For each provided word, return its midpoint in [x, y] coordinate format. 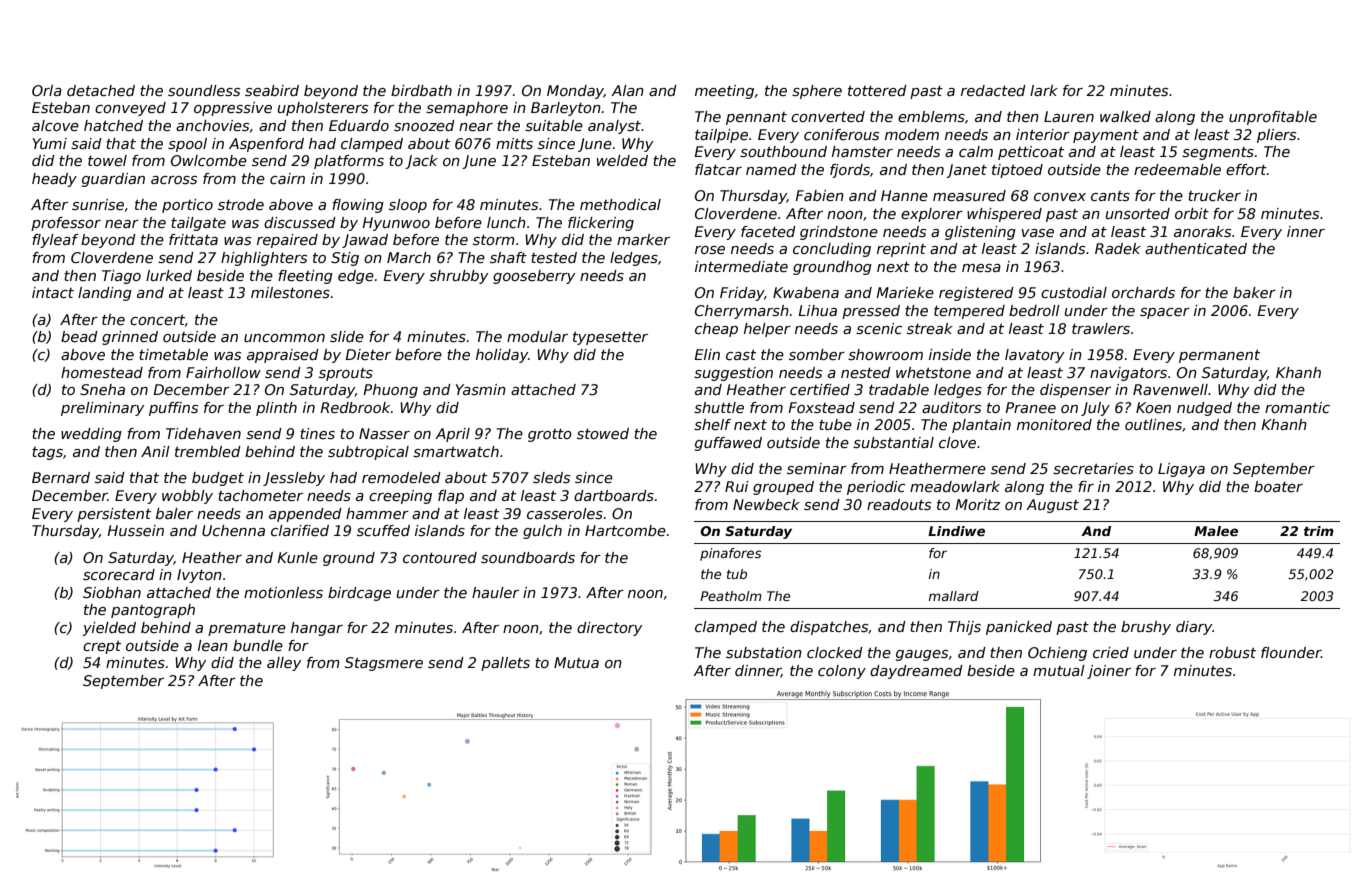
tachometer [260, 495]
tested [554, 257]
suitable [554, 125]
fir [1086, 486]
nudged [1204, 409]
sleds [551, 477]
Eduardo [359, 125]
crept [102, 647]
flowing [358, 206]
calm [976, 151]
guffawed [728, 444]
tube [835, 424]
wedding [91, 435]
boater [1278, 486]
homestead [102, 372]
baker [1254, 292]
